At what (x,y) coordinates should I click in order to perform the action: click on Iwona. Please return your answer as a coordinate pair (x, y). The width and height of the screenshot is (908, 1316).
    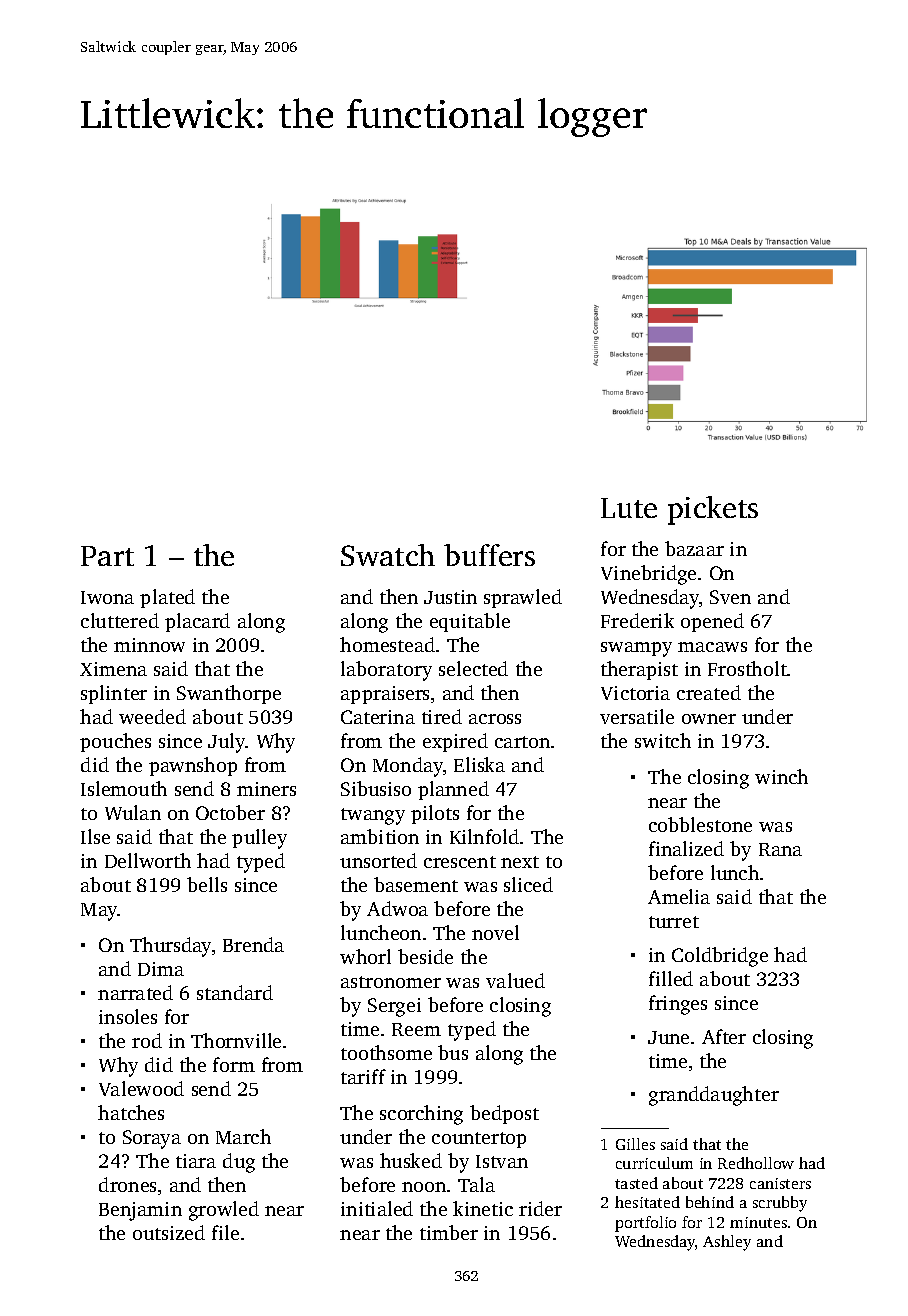
    Looking at the image, I should click on (107, 597).
